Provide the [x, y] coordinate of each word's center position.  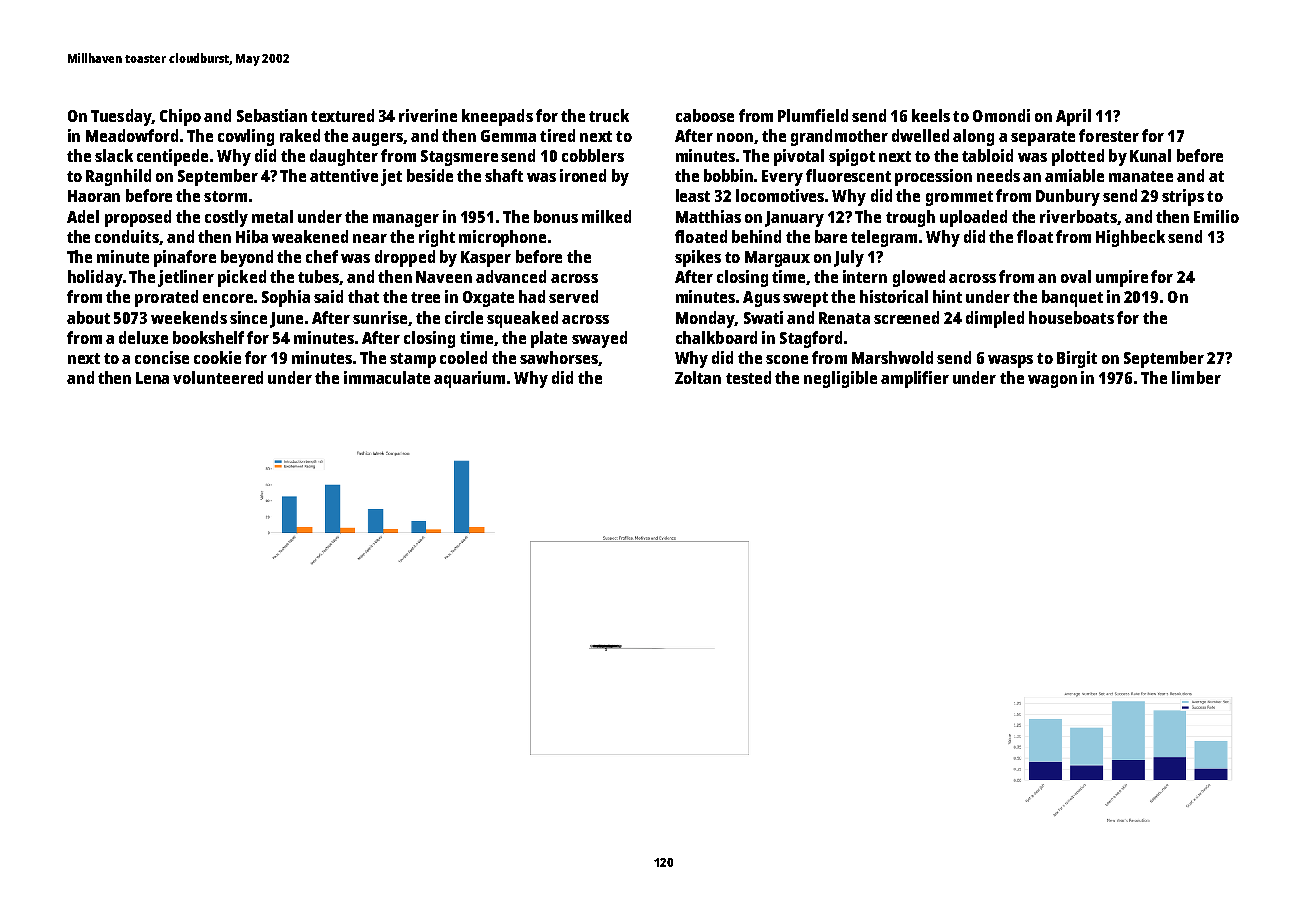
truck [609, 115]
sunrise [380, 317]
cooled [463, 357]
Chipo [180, 117]
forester [1109, 135]
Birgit [1077, 359]
